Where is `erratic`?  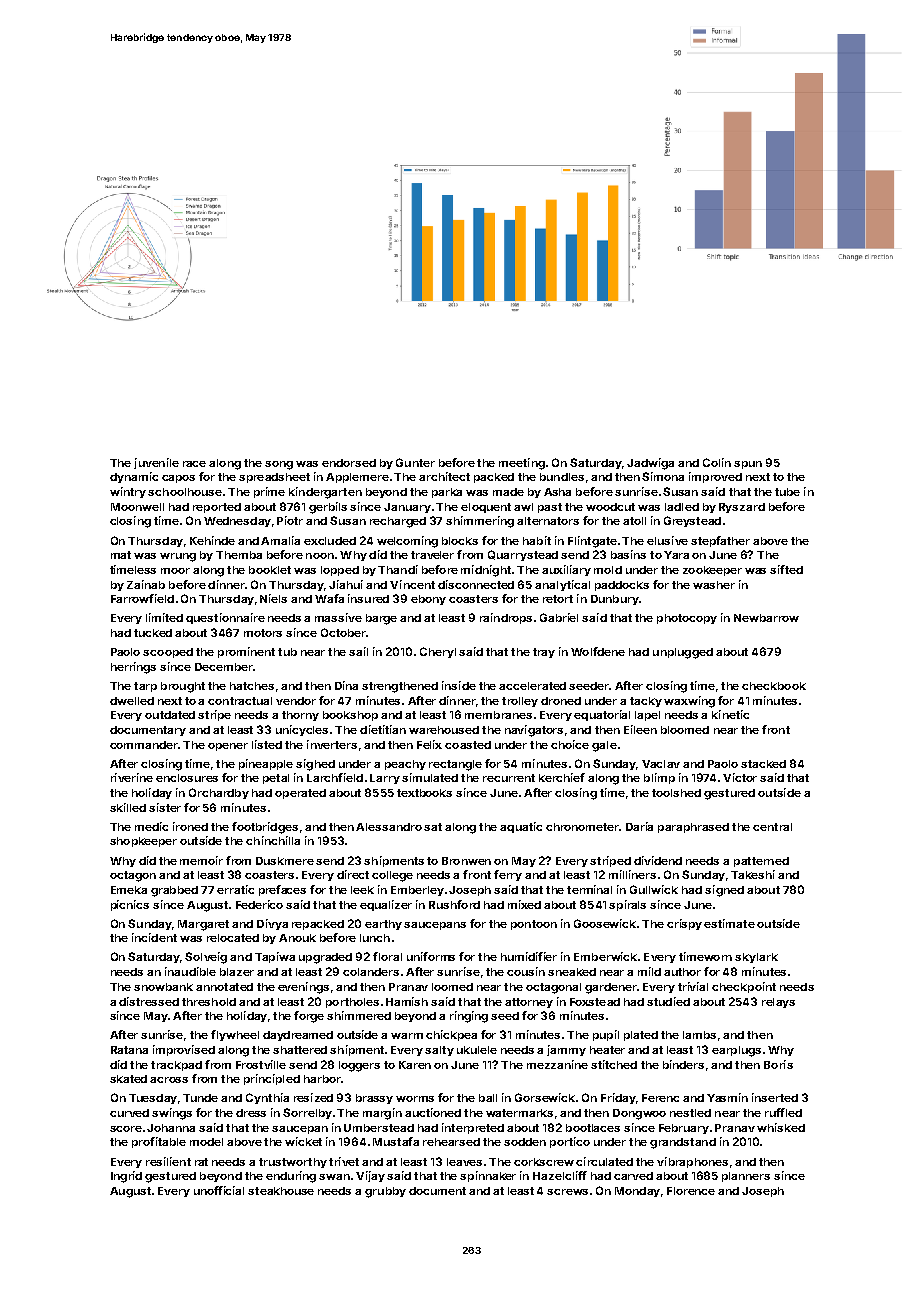
erratic is located at coordinates (235, 889).
